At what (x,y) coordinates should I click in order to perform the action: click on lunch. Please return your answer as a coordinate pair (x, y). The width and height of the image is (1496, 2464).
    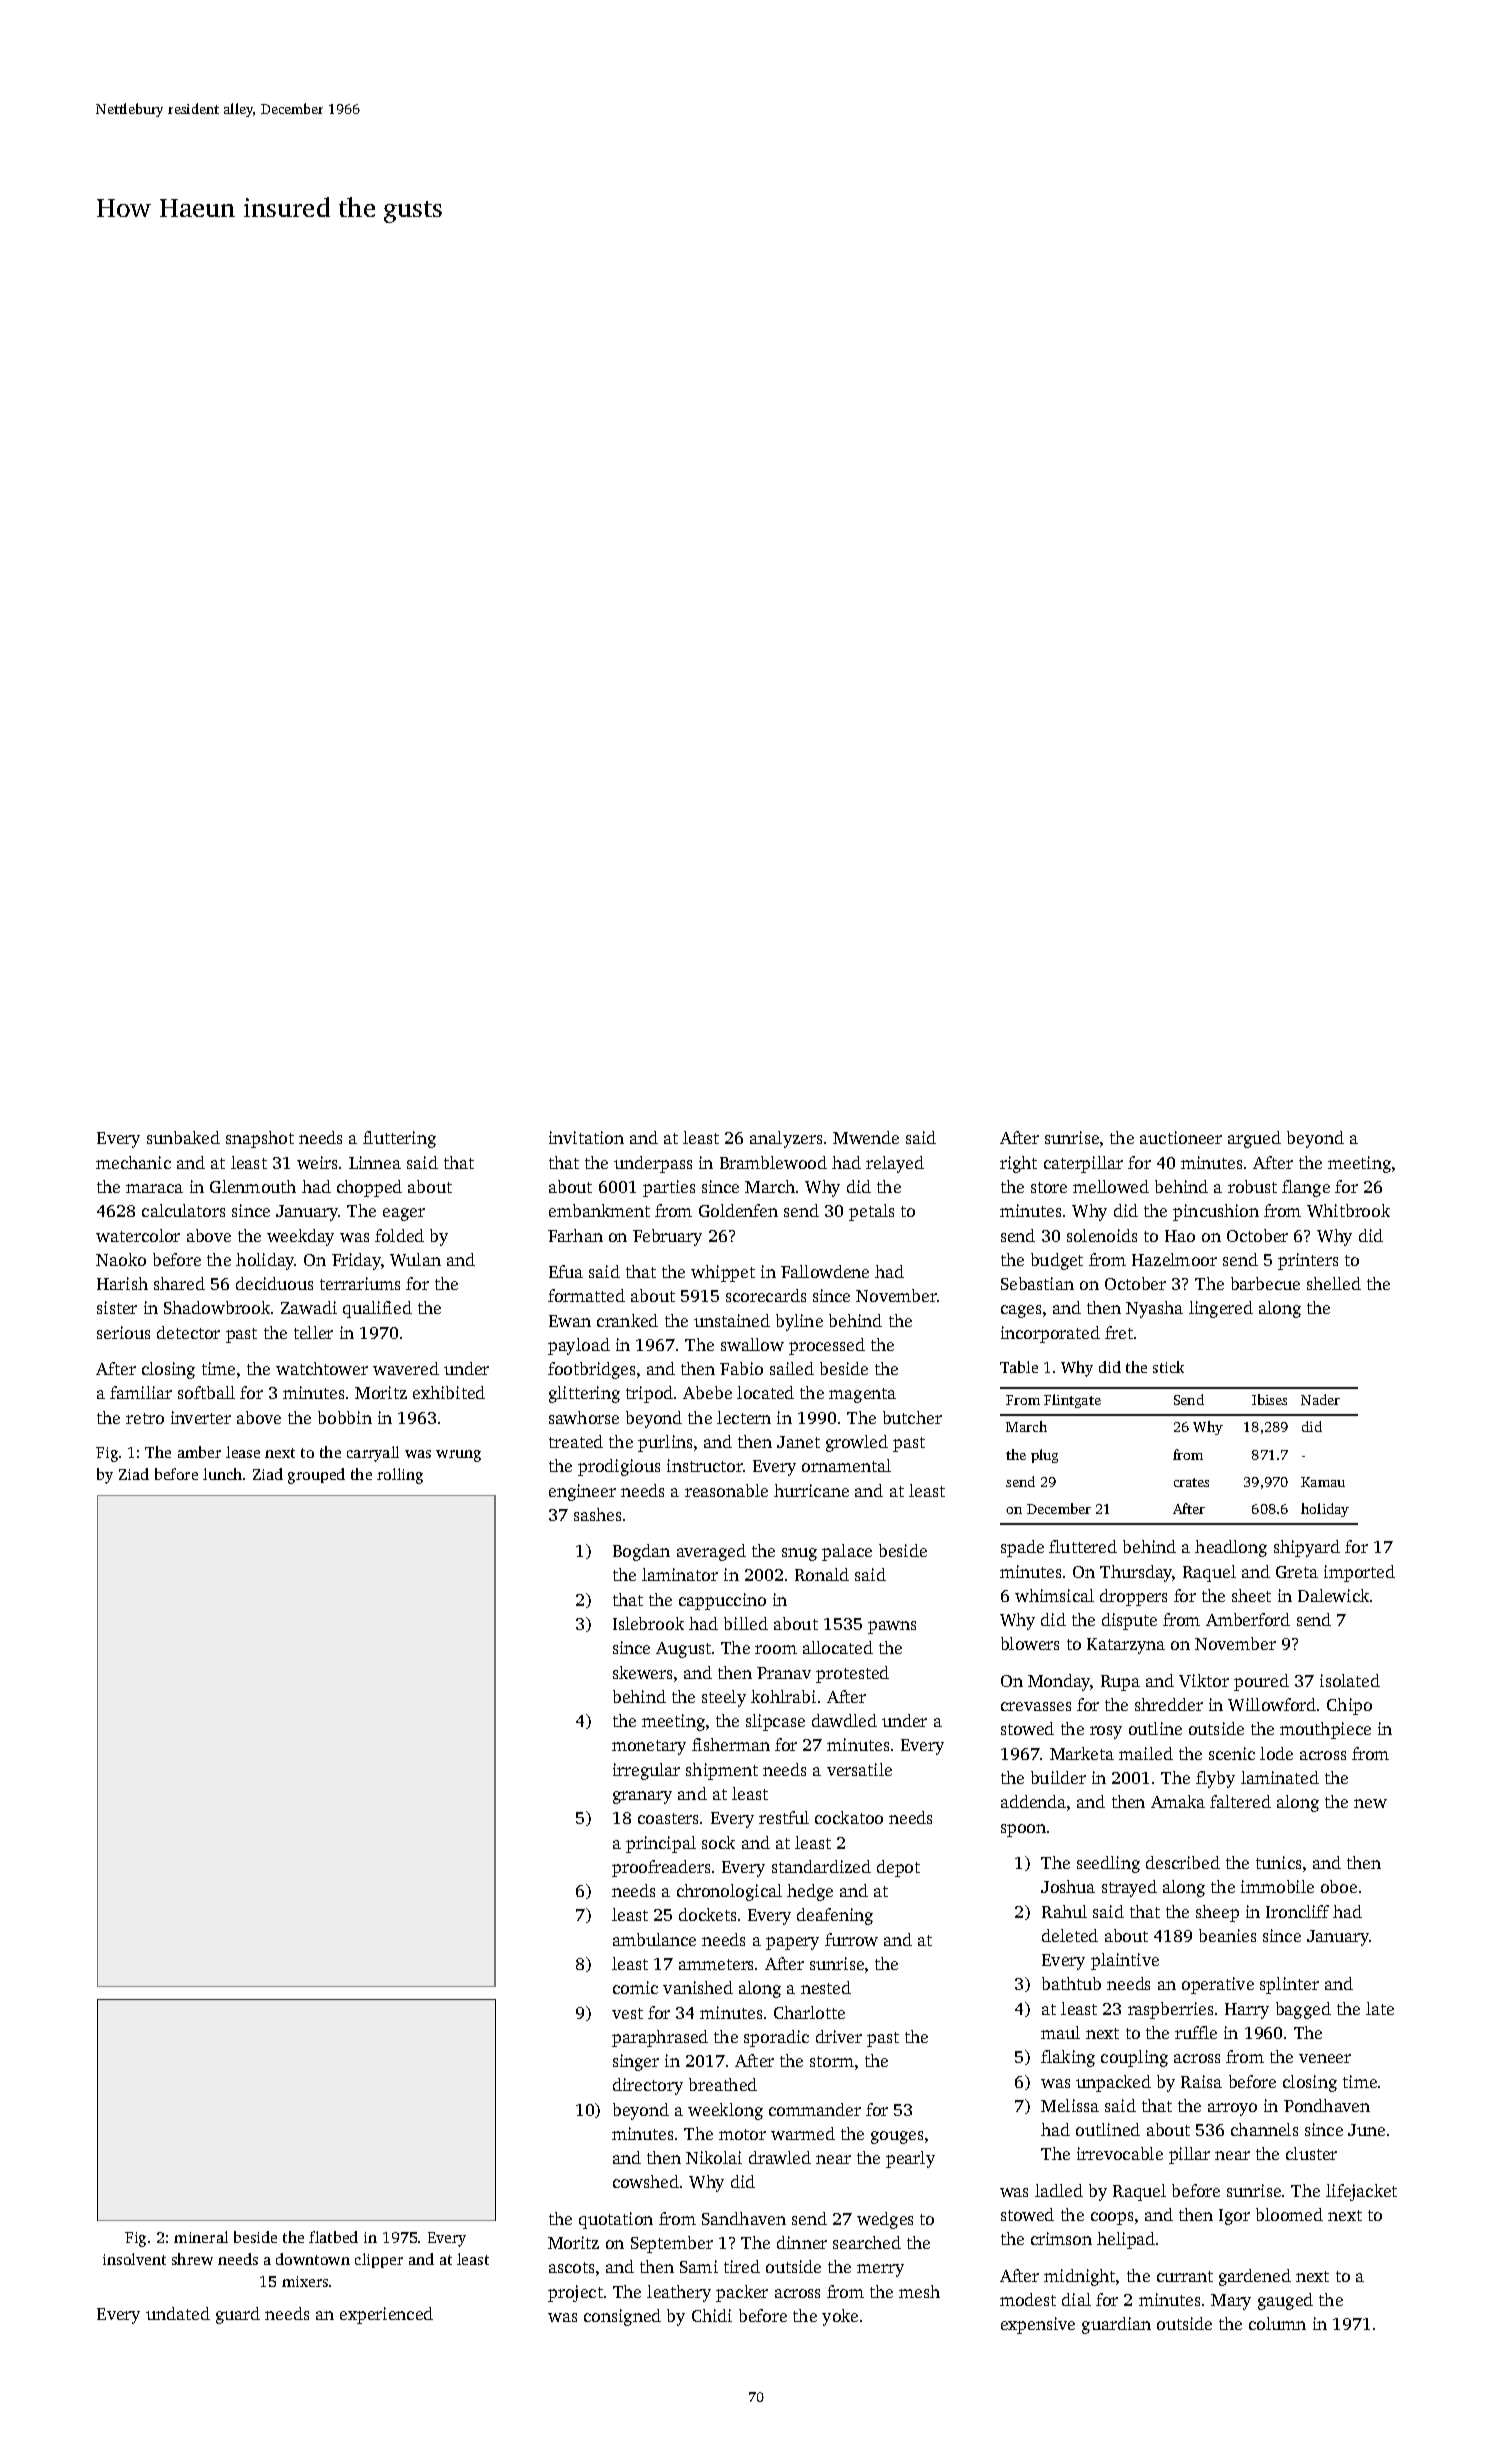
    Looking at the image, I should click on (222, 1474).
